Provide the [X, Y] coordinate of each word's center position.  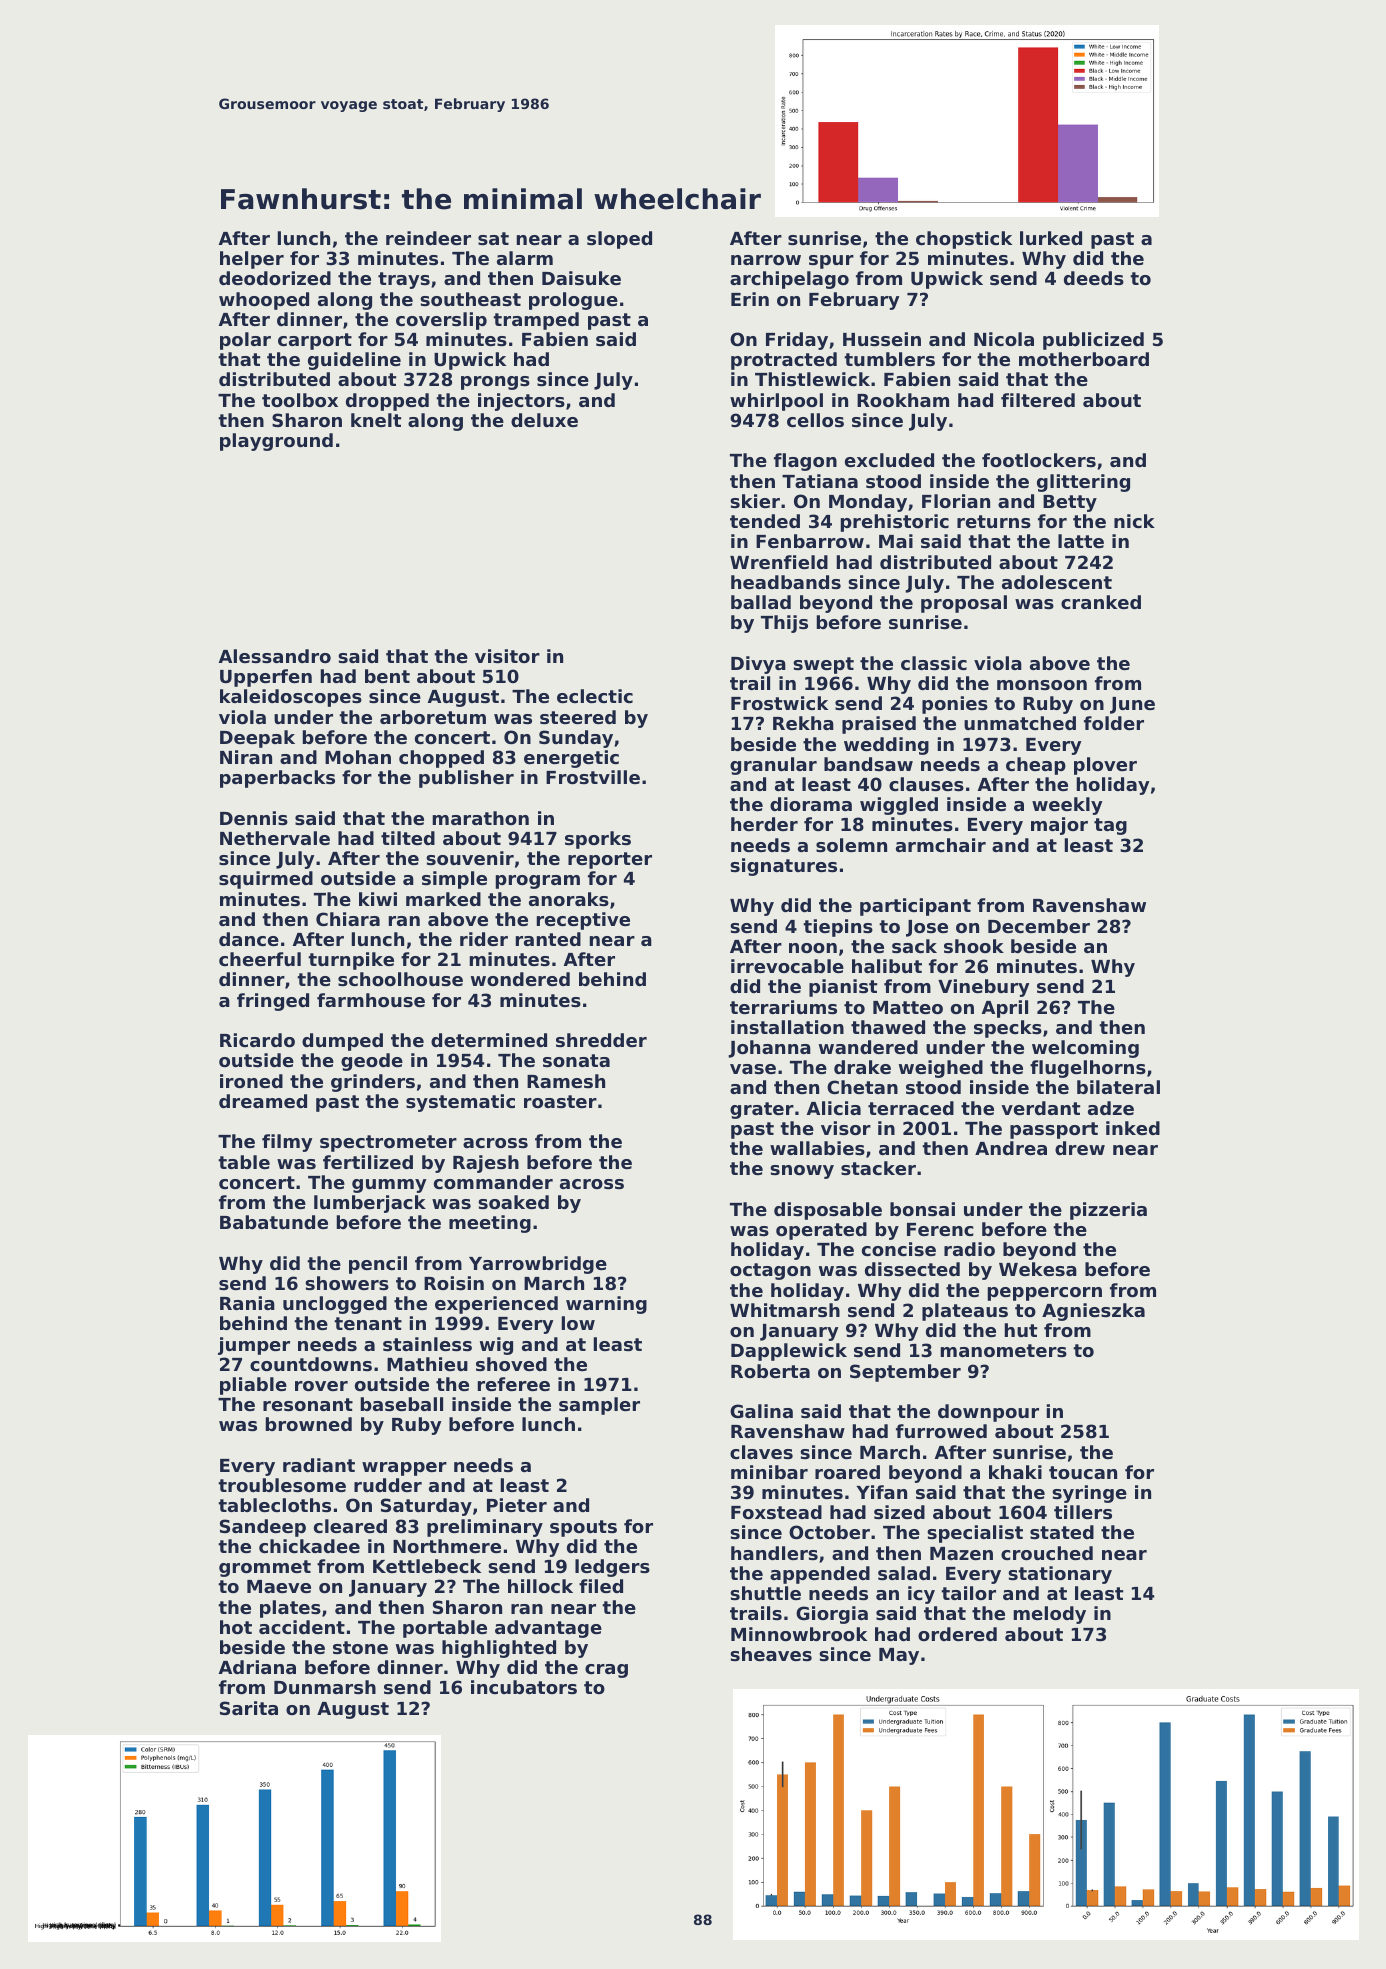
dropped [387, 402]
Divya [758, 665]
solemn [851, 845]
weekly [1067, 806]
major [1059, 826]
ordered [957, 1634]
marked [443, 899]
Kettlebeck [427, 1566]
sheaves [771, 1654]
